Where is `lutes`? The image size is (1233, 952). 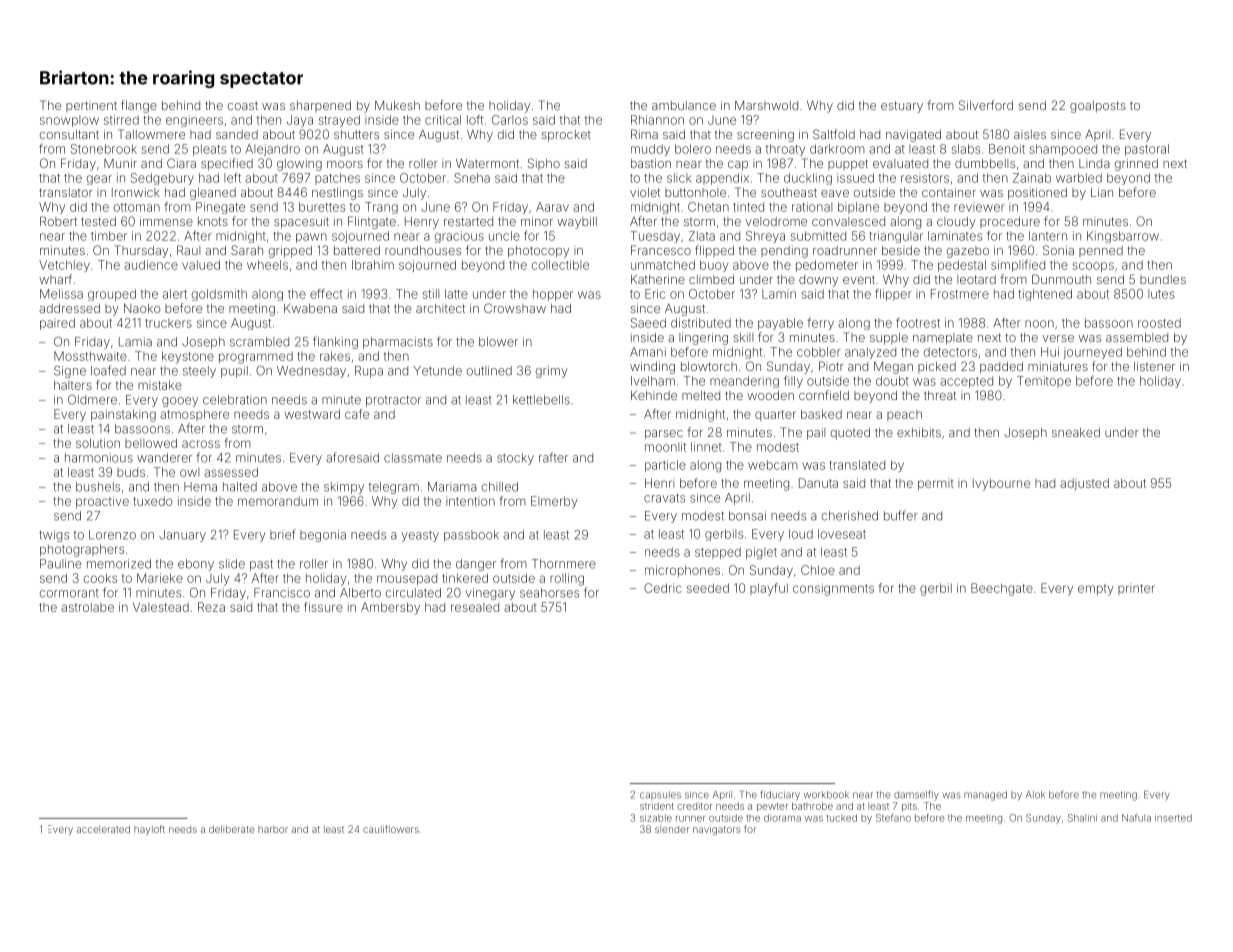
lutes is located at coordinates (1161, 294).
